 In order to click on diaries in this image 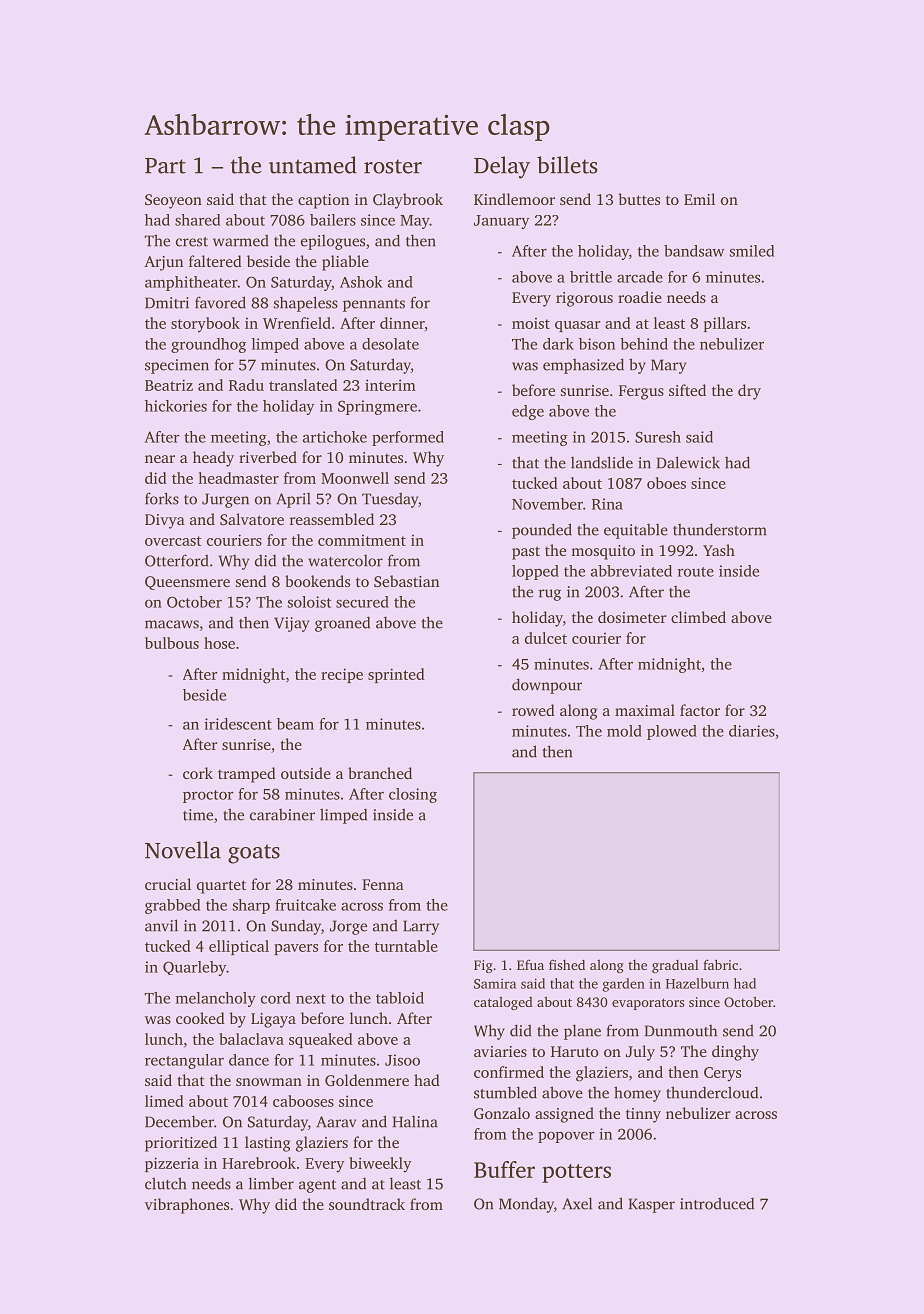, I will do `click(752, 731)`.
